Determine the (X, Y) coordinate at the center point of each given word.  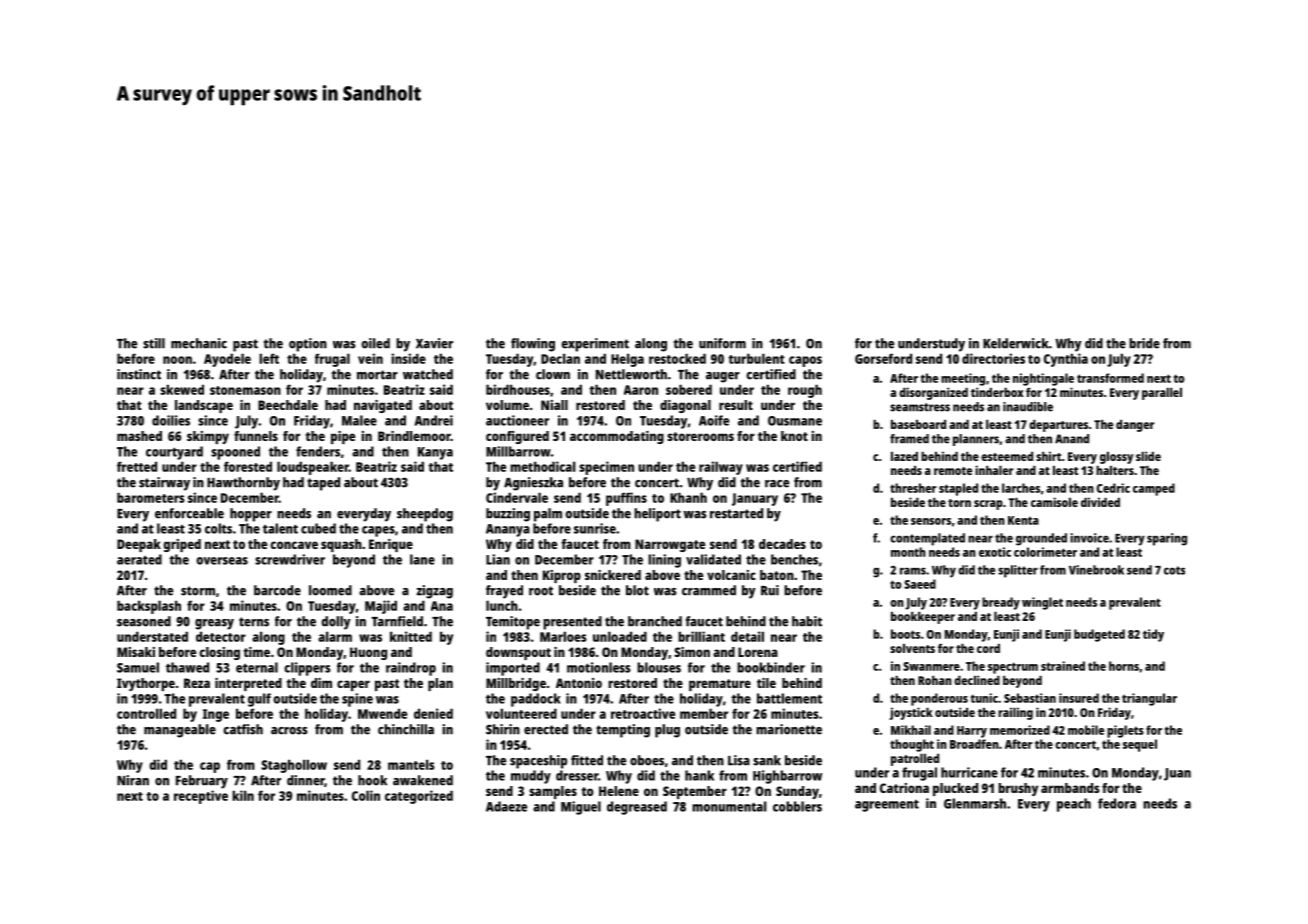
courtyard (174, 453)
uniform (722, 343)
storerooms (700, 436)
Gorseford (883, 358)
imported (513, 669)
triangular (1149, 699)
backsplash (149, 607)
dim (321, 683)
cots (1174, 570)
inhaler (994, 470)
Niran (133, 780)
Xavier (434, 343)
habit (807, 621)
